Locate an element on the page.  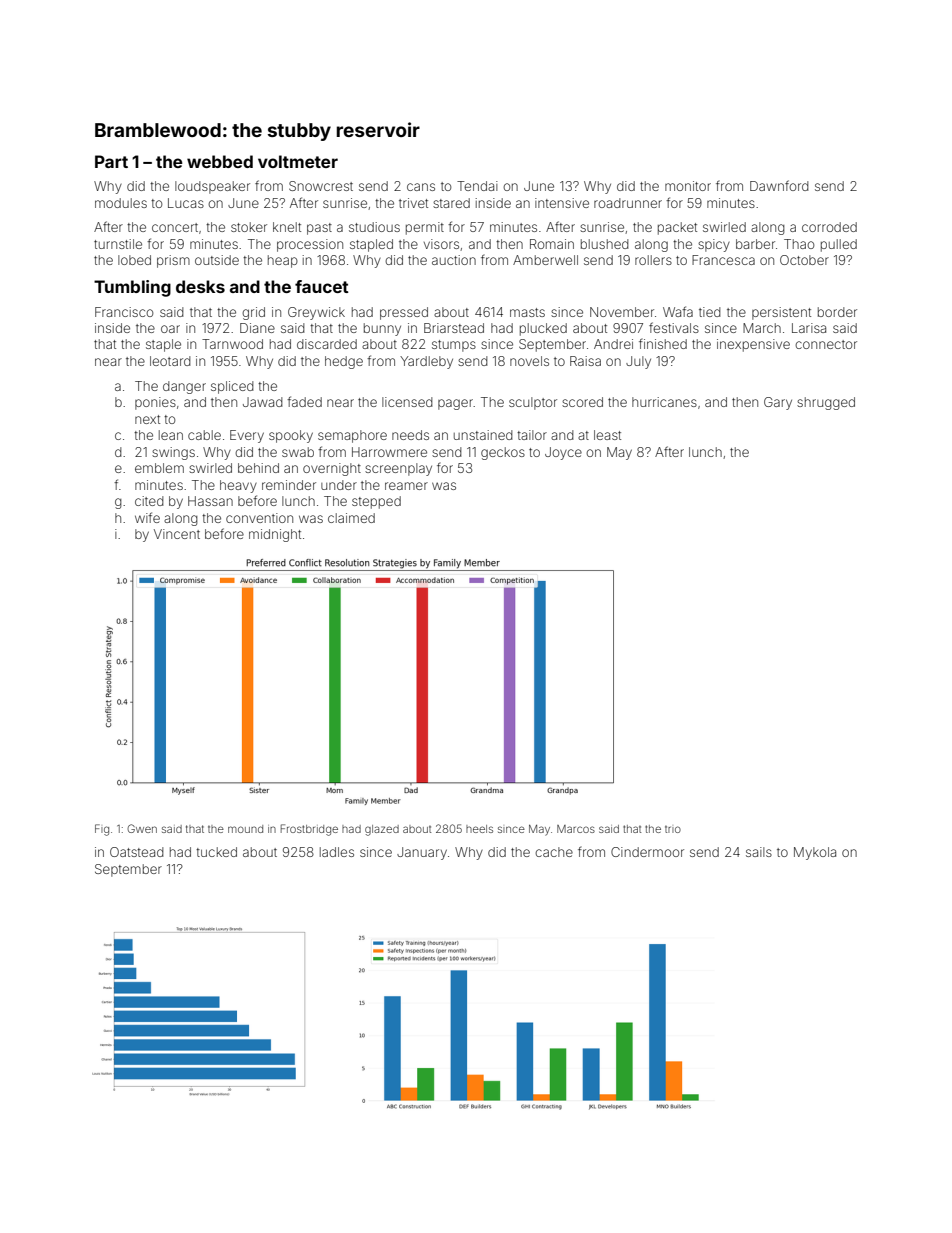
ladles is located at coordinates (337, 852).
